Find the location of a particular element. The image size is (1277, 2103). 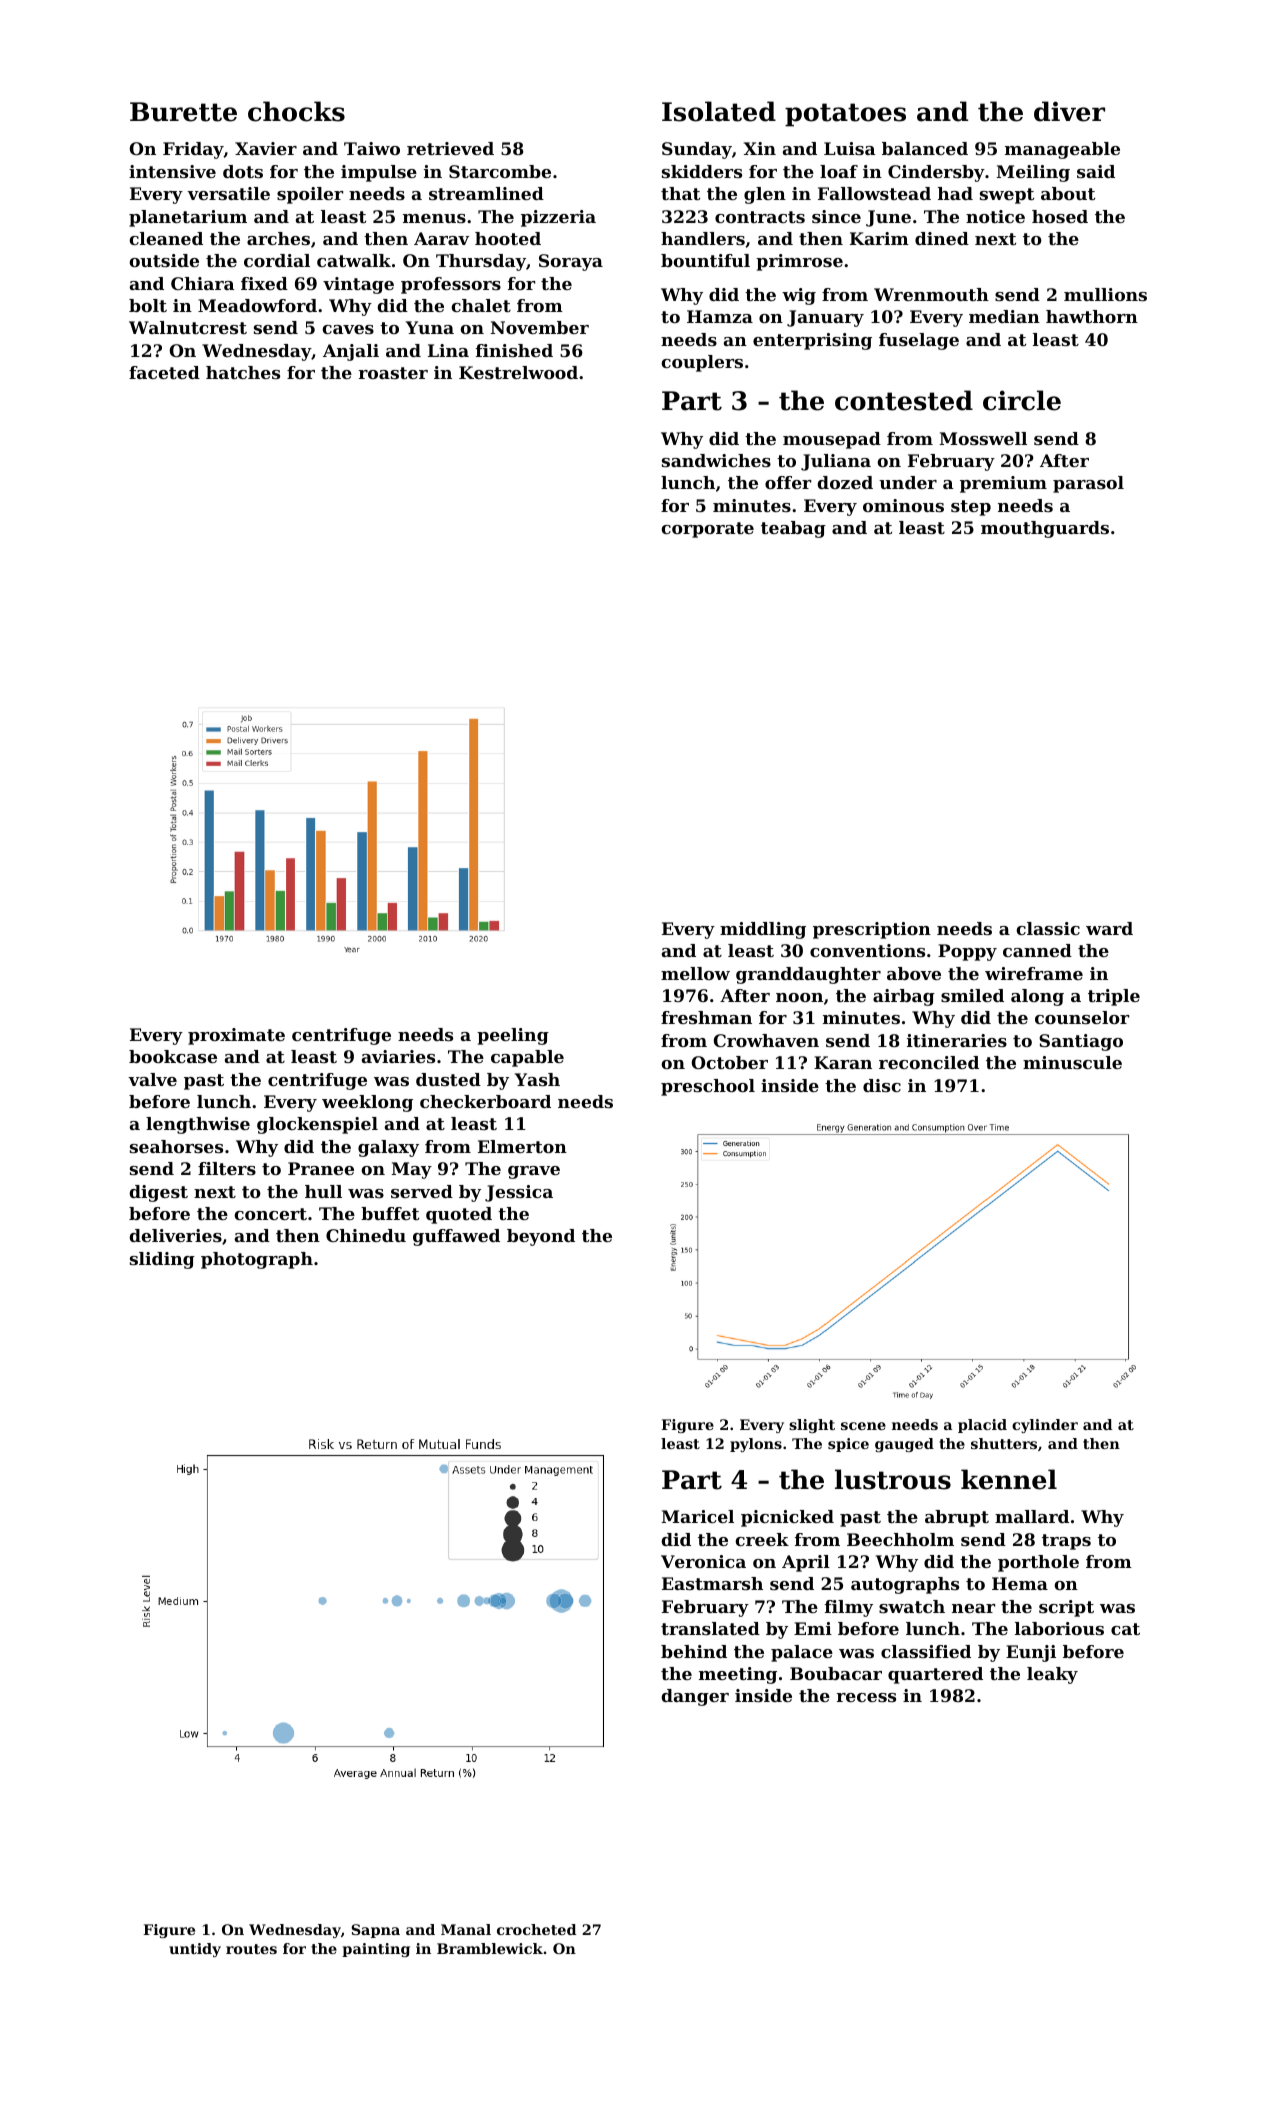

bookcase is located at coordinates (173, 1056).
